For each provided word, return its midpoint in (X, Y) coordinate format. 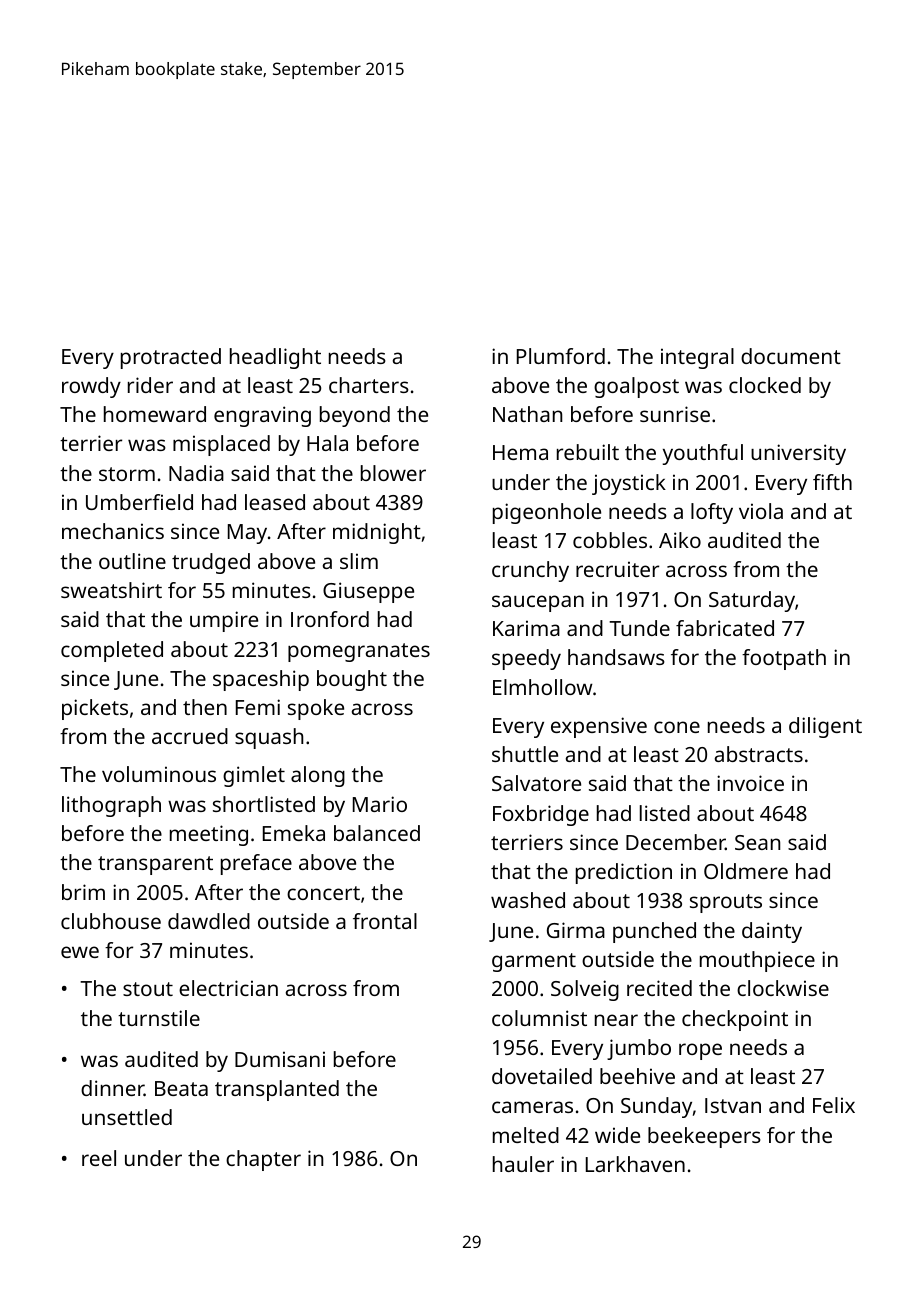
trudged (211, 563)
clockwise (783, 988)
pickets (95, 709)
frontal (385, 921)
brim (83, 892)
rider (150, 385)
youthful (703, 454)
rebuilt (588, 452)
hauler (523, 1164)
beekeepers (704, 1137)
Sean (757, 842)
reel (99, 1158)
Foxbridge (541, 815)
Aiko (680, 540)
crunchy (530, 571)
